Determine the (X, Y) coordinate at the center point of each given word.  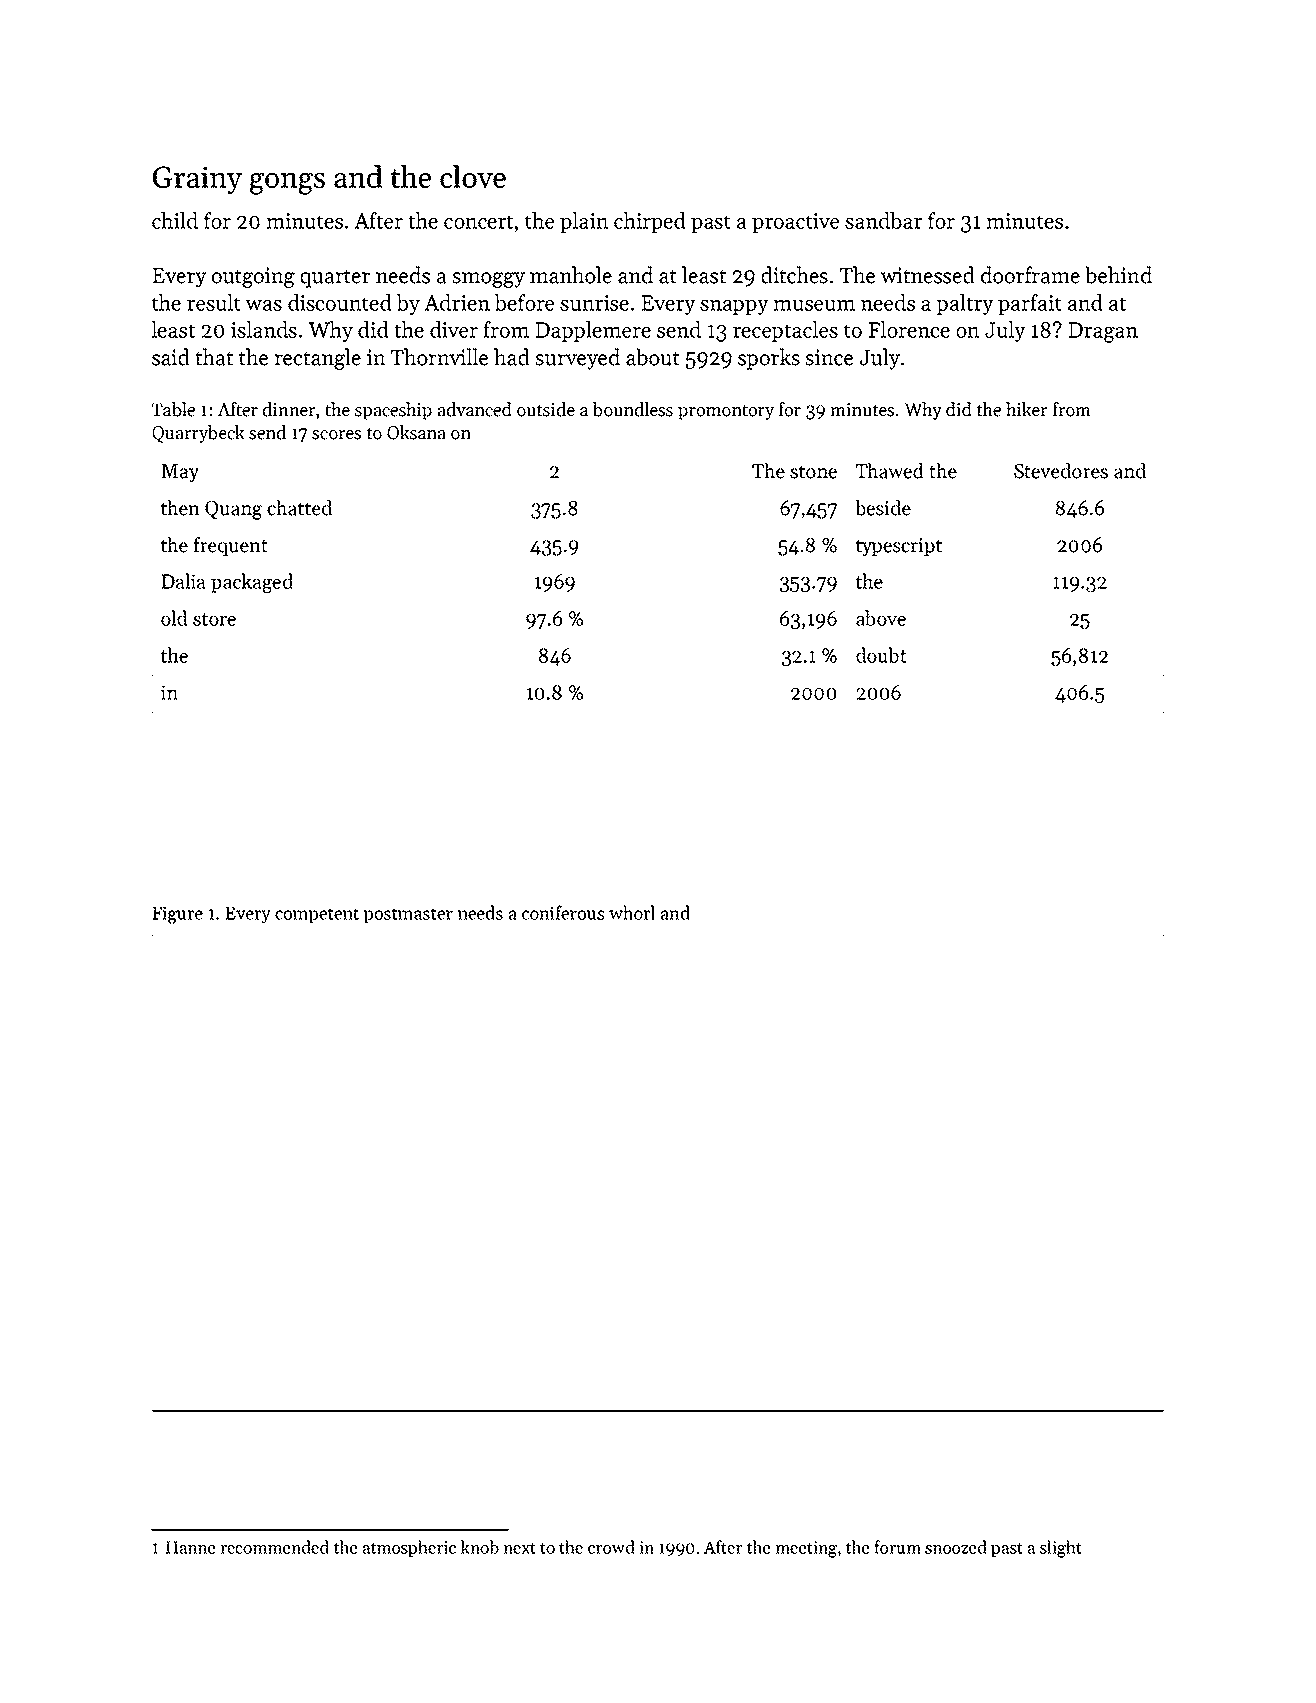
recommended (274, 1547)
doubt (881, 655)
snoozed (955, 1547)
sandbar (883, 220)
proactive (795, 223)
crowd (611, 1547)
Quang (233, 510)
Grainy (197, 180)
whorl (632, 912)
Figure (177, 915)
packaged (252, 583)
